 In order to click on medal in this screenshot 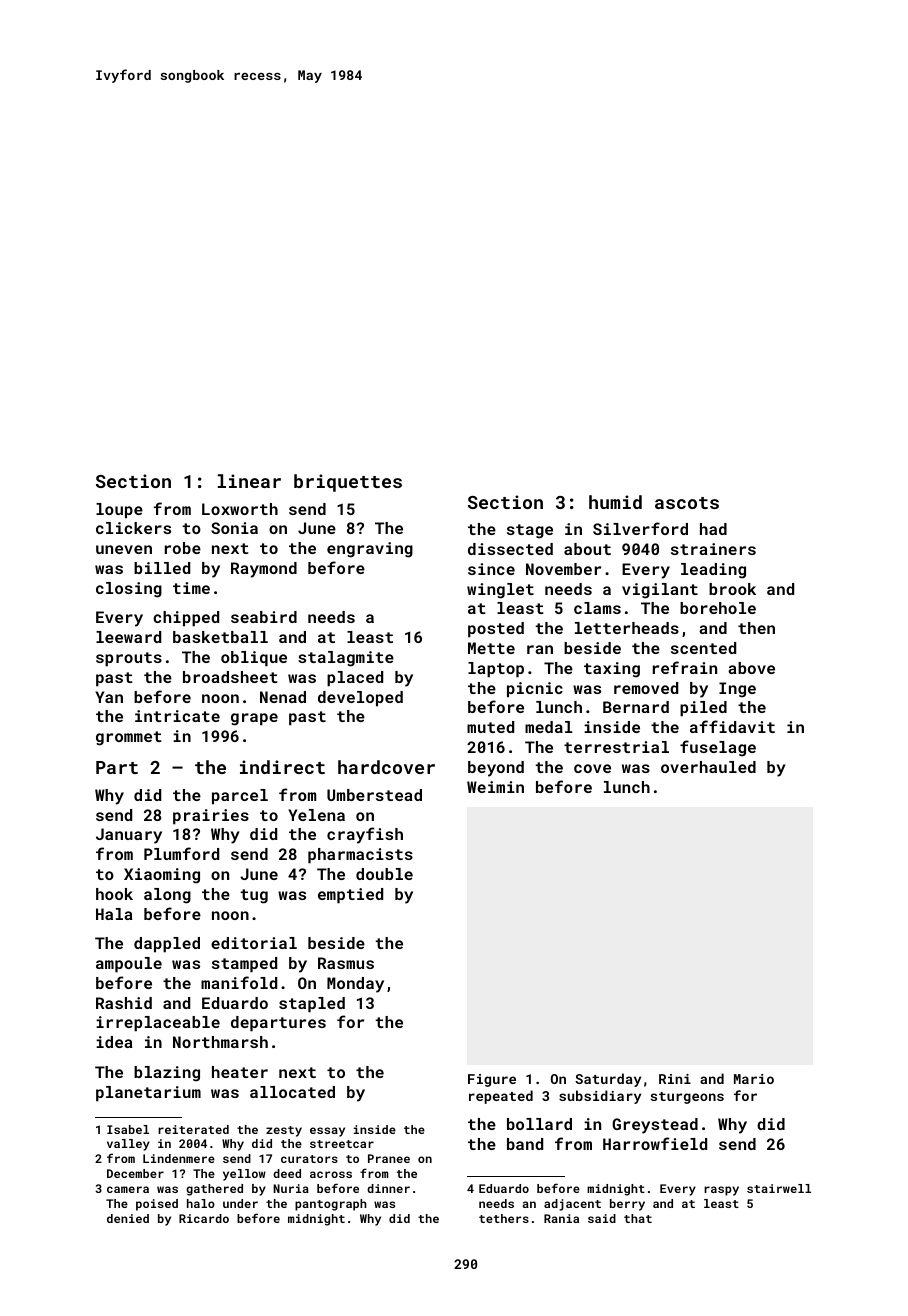, I will do `click(548, 727)`.
